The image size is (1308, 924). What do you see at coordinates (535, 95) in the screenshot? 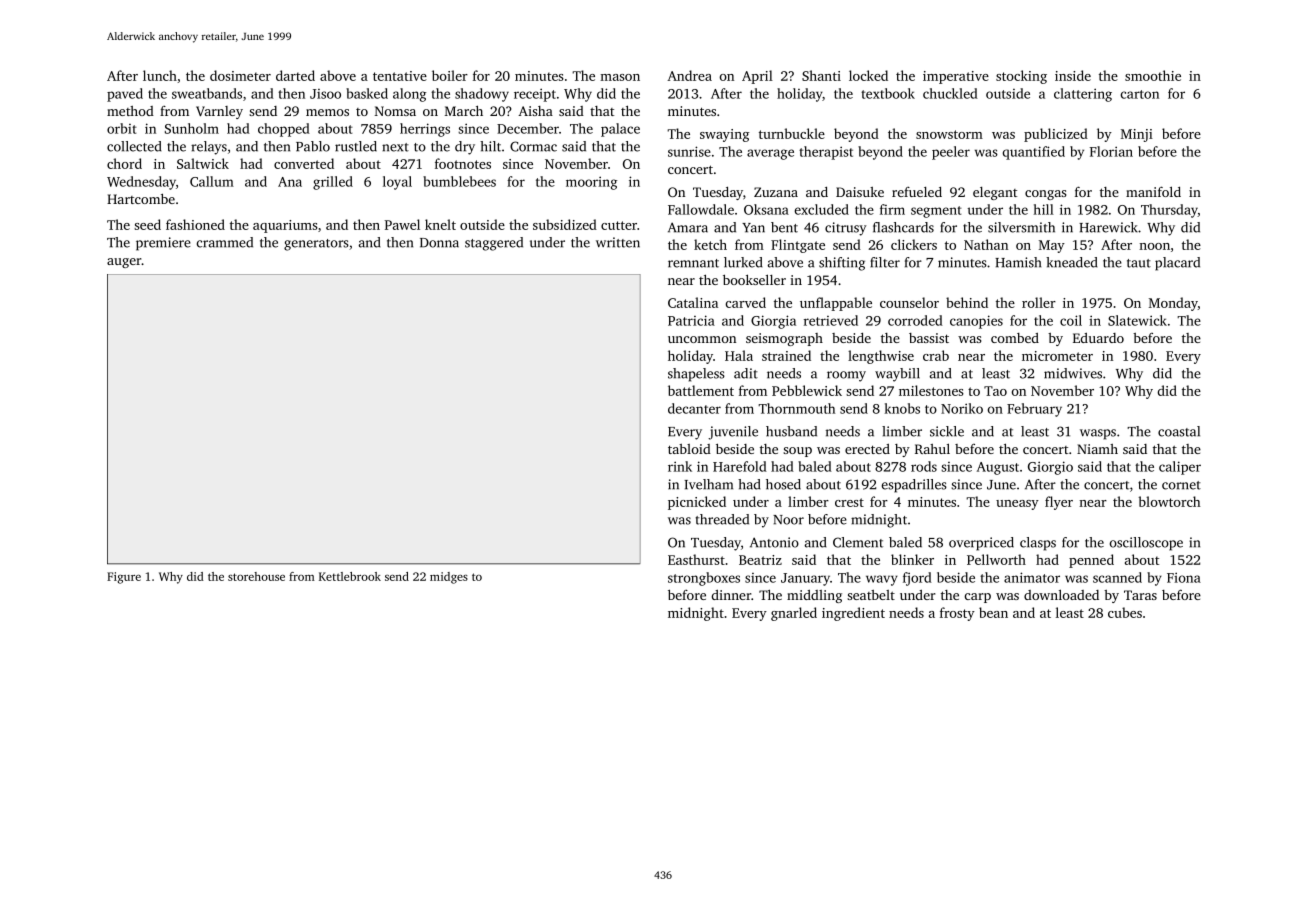
I see `receipt` at bounding box center [535, 95].
